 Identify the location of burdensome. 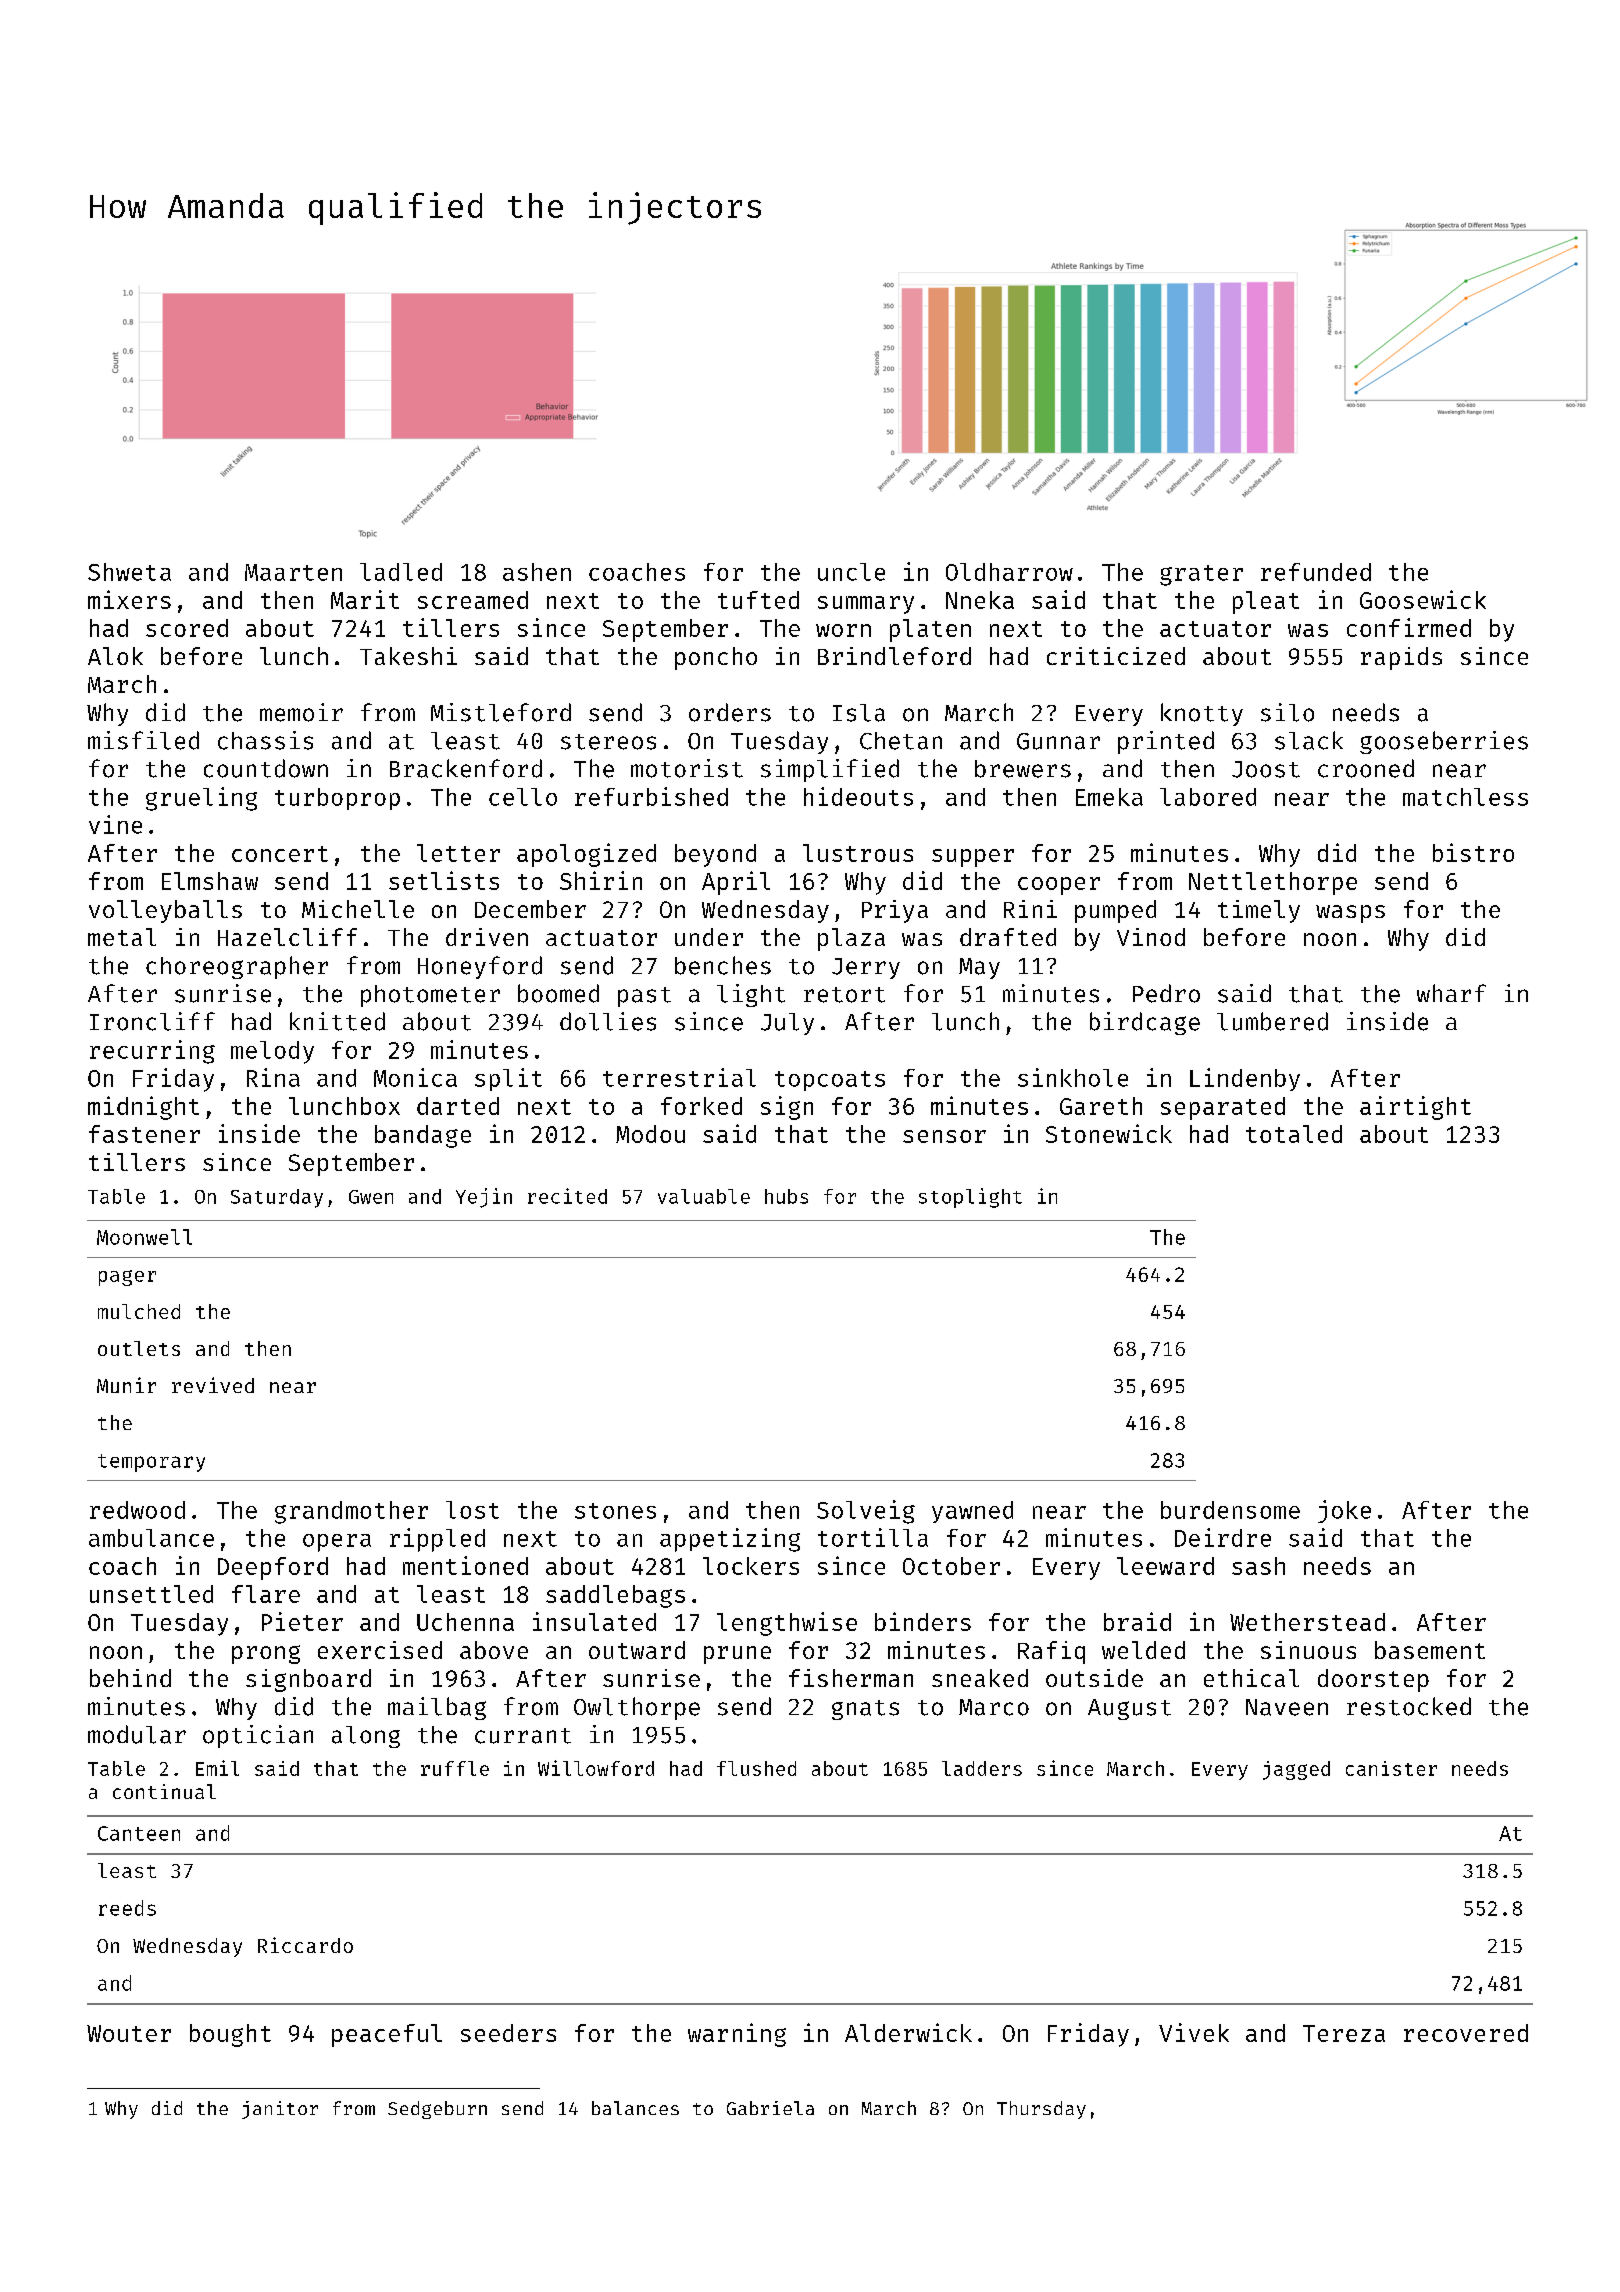
(1230, 1510).
